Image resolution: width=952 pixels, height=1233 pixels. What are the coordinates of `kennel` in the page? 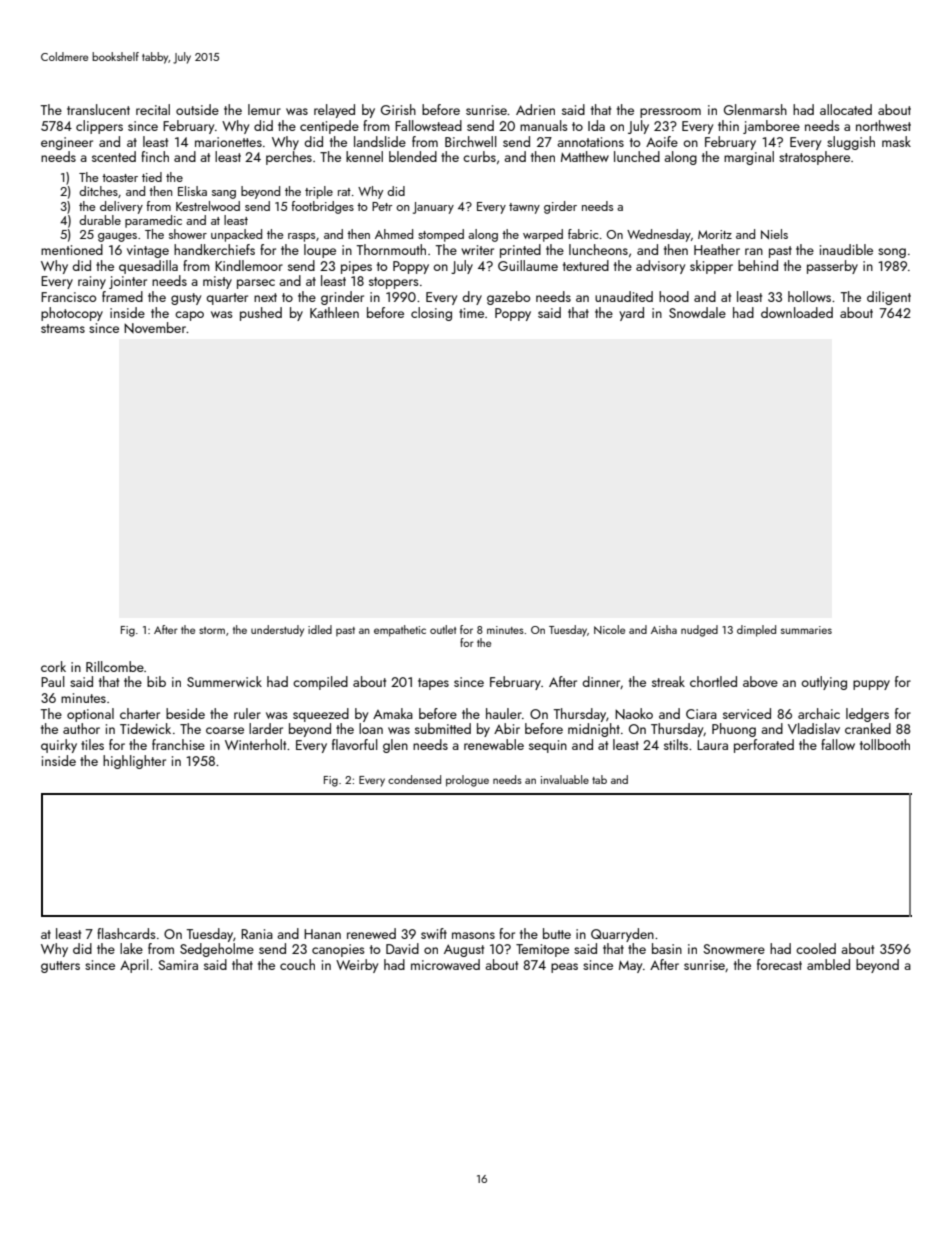 It's located at (364, 156).
